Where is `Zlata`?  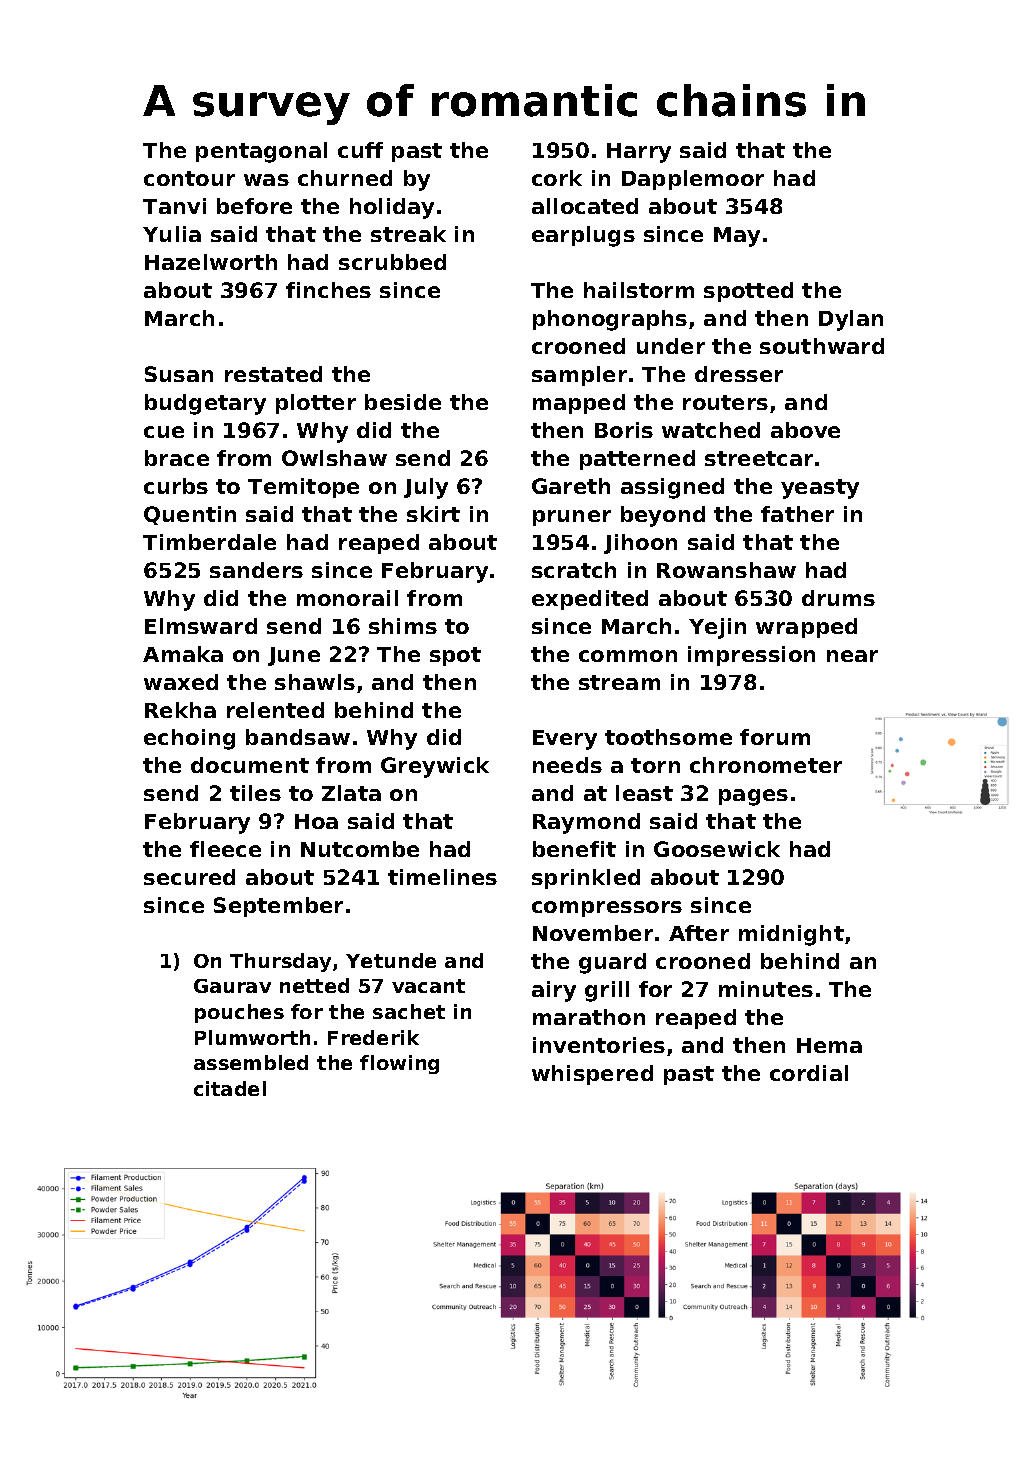 Zlata is located at coordinates (351, 793).
